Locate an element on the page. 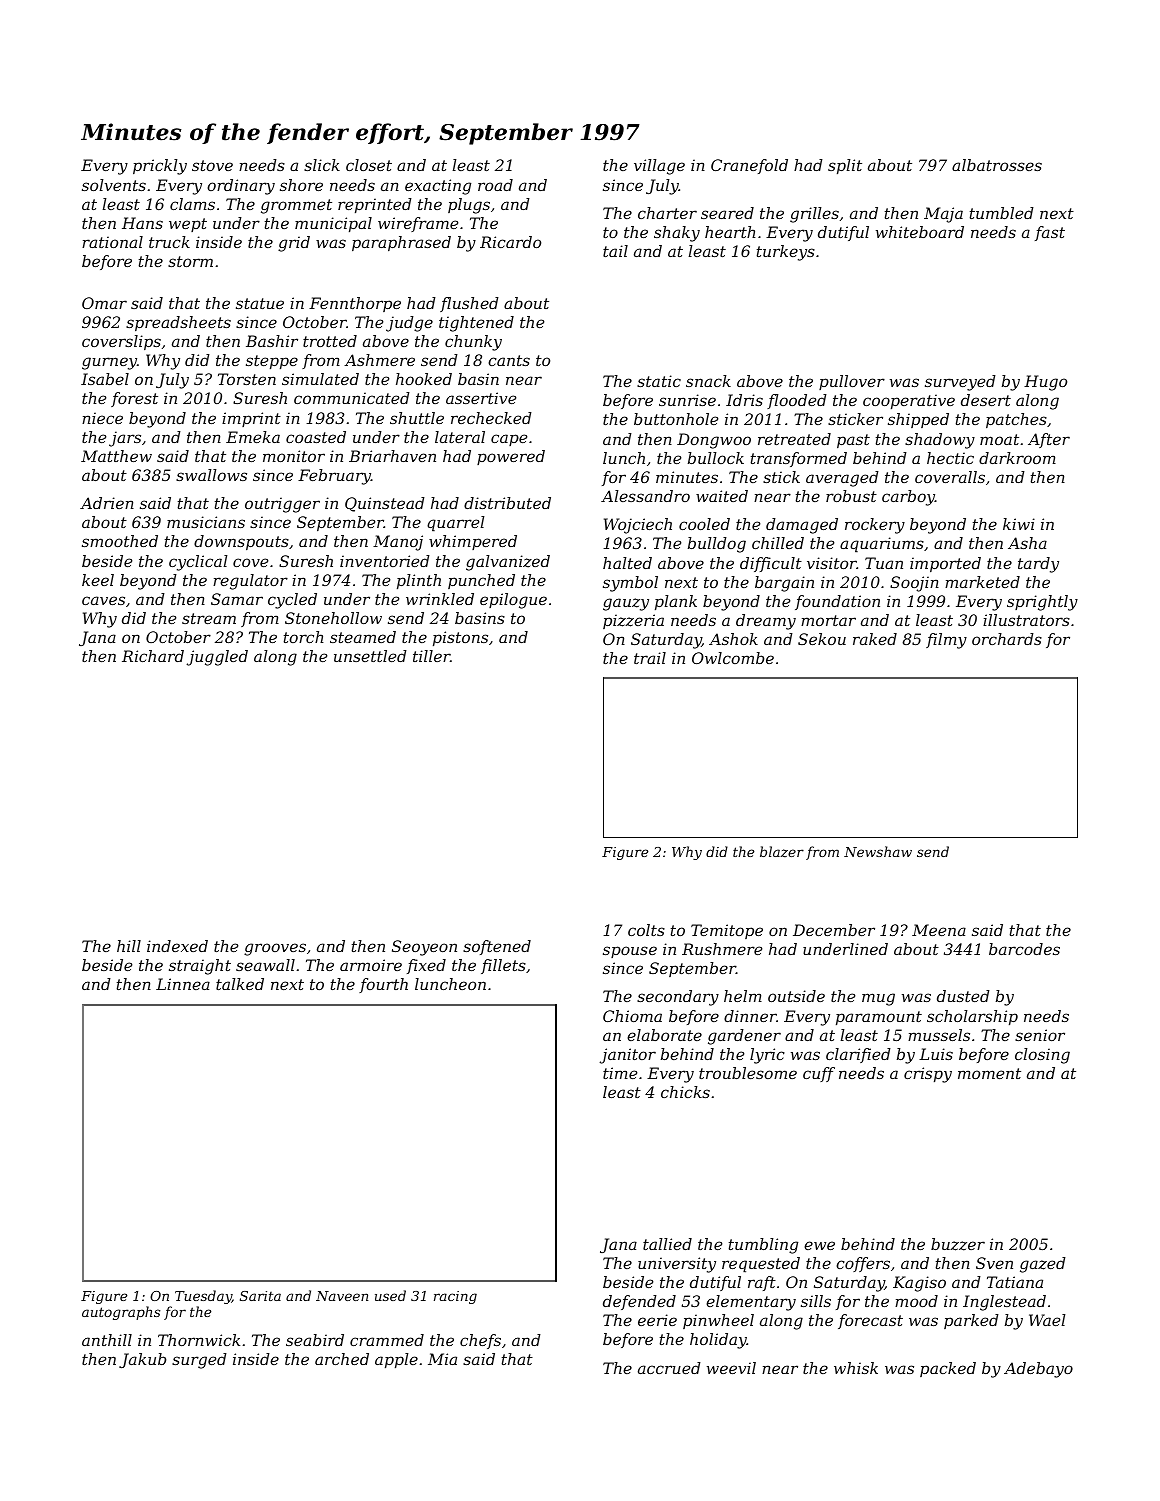 This document has height=1501, width=1160. village is located at coordinates (659, 167).
